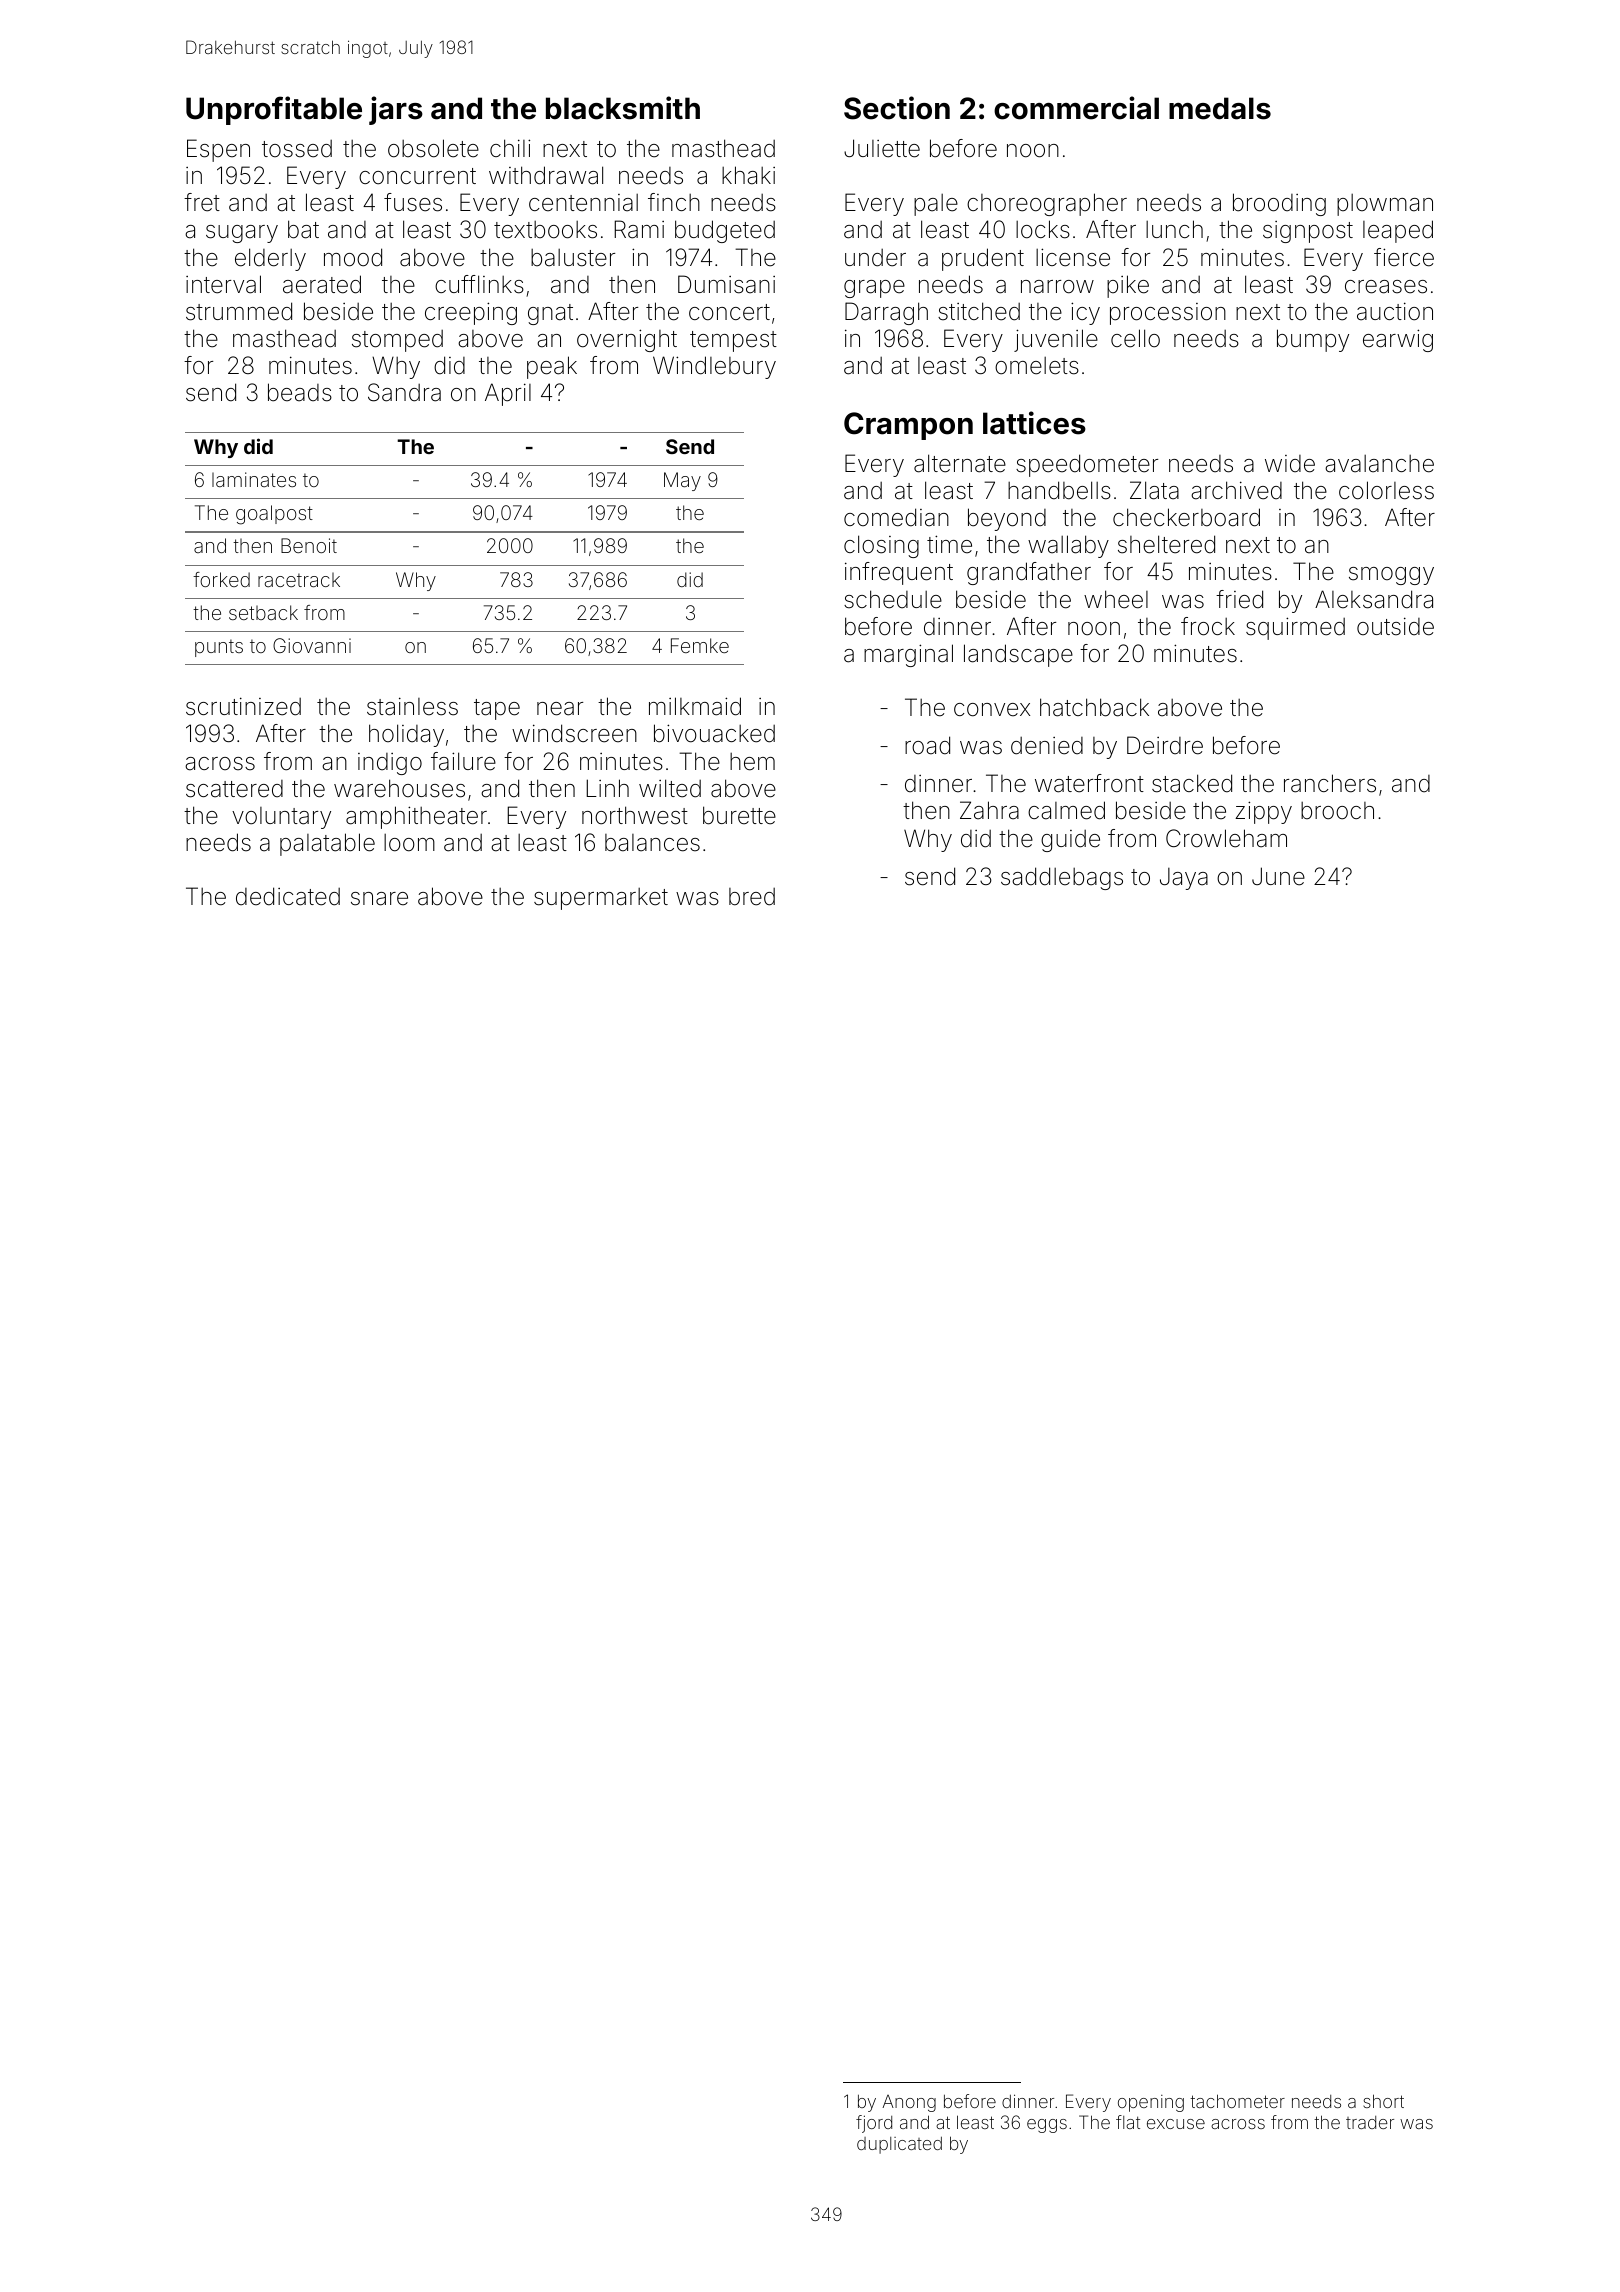 The height and width of the screenshot is (2292, 1620). Describe the element at coordinates (752, 762) in the screenshot. I see `hem` at that location.
